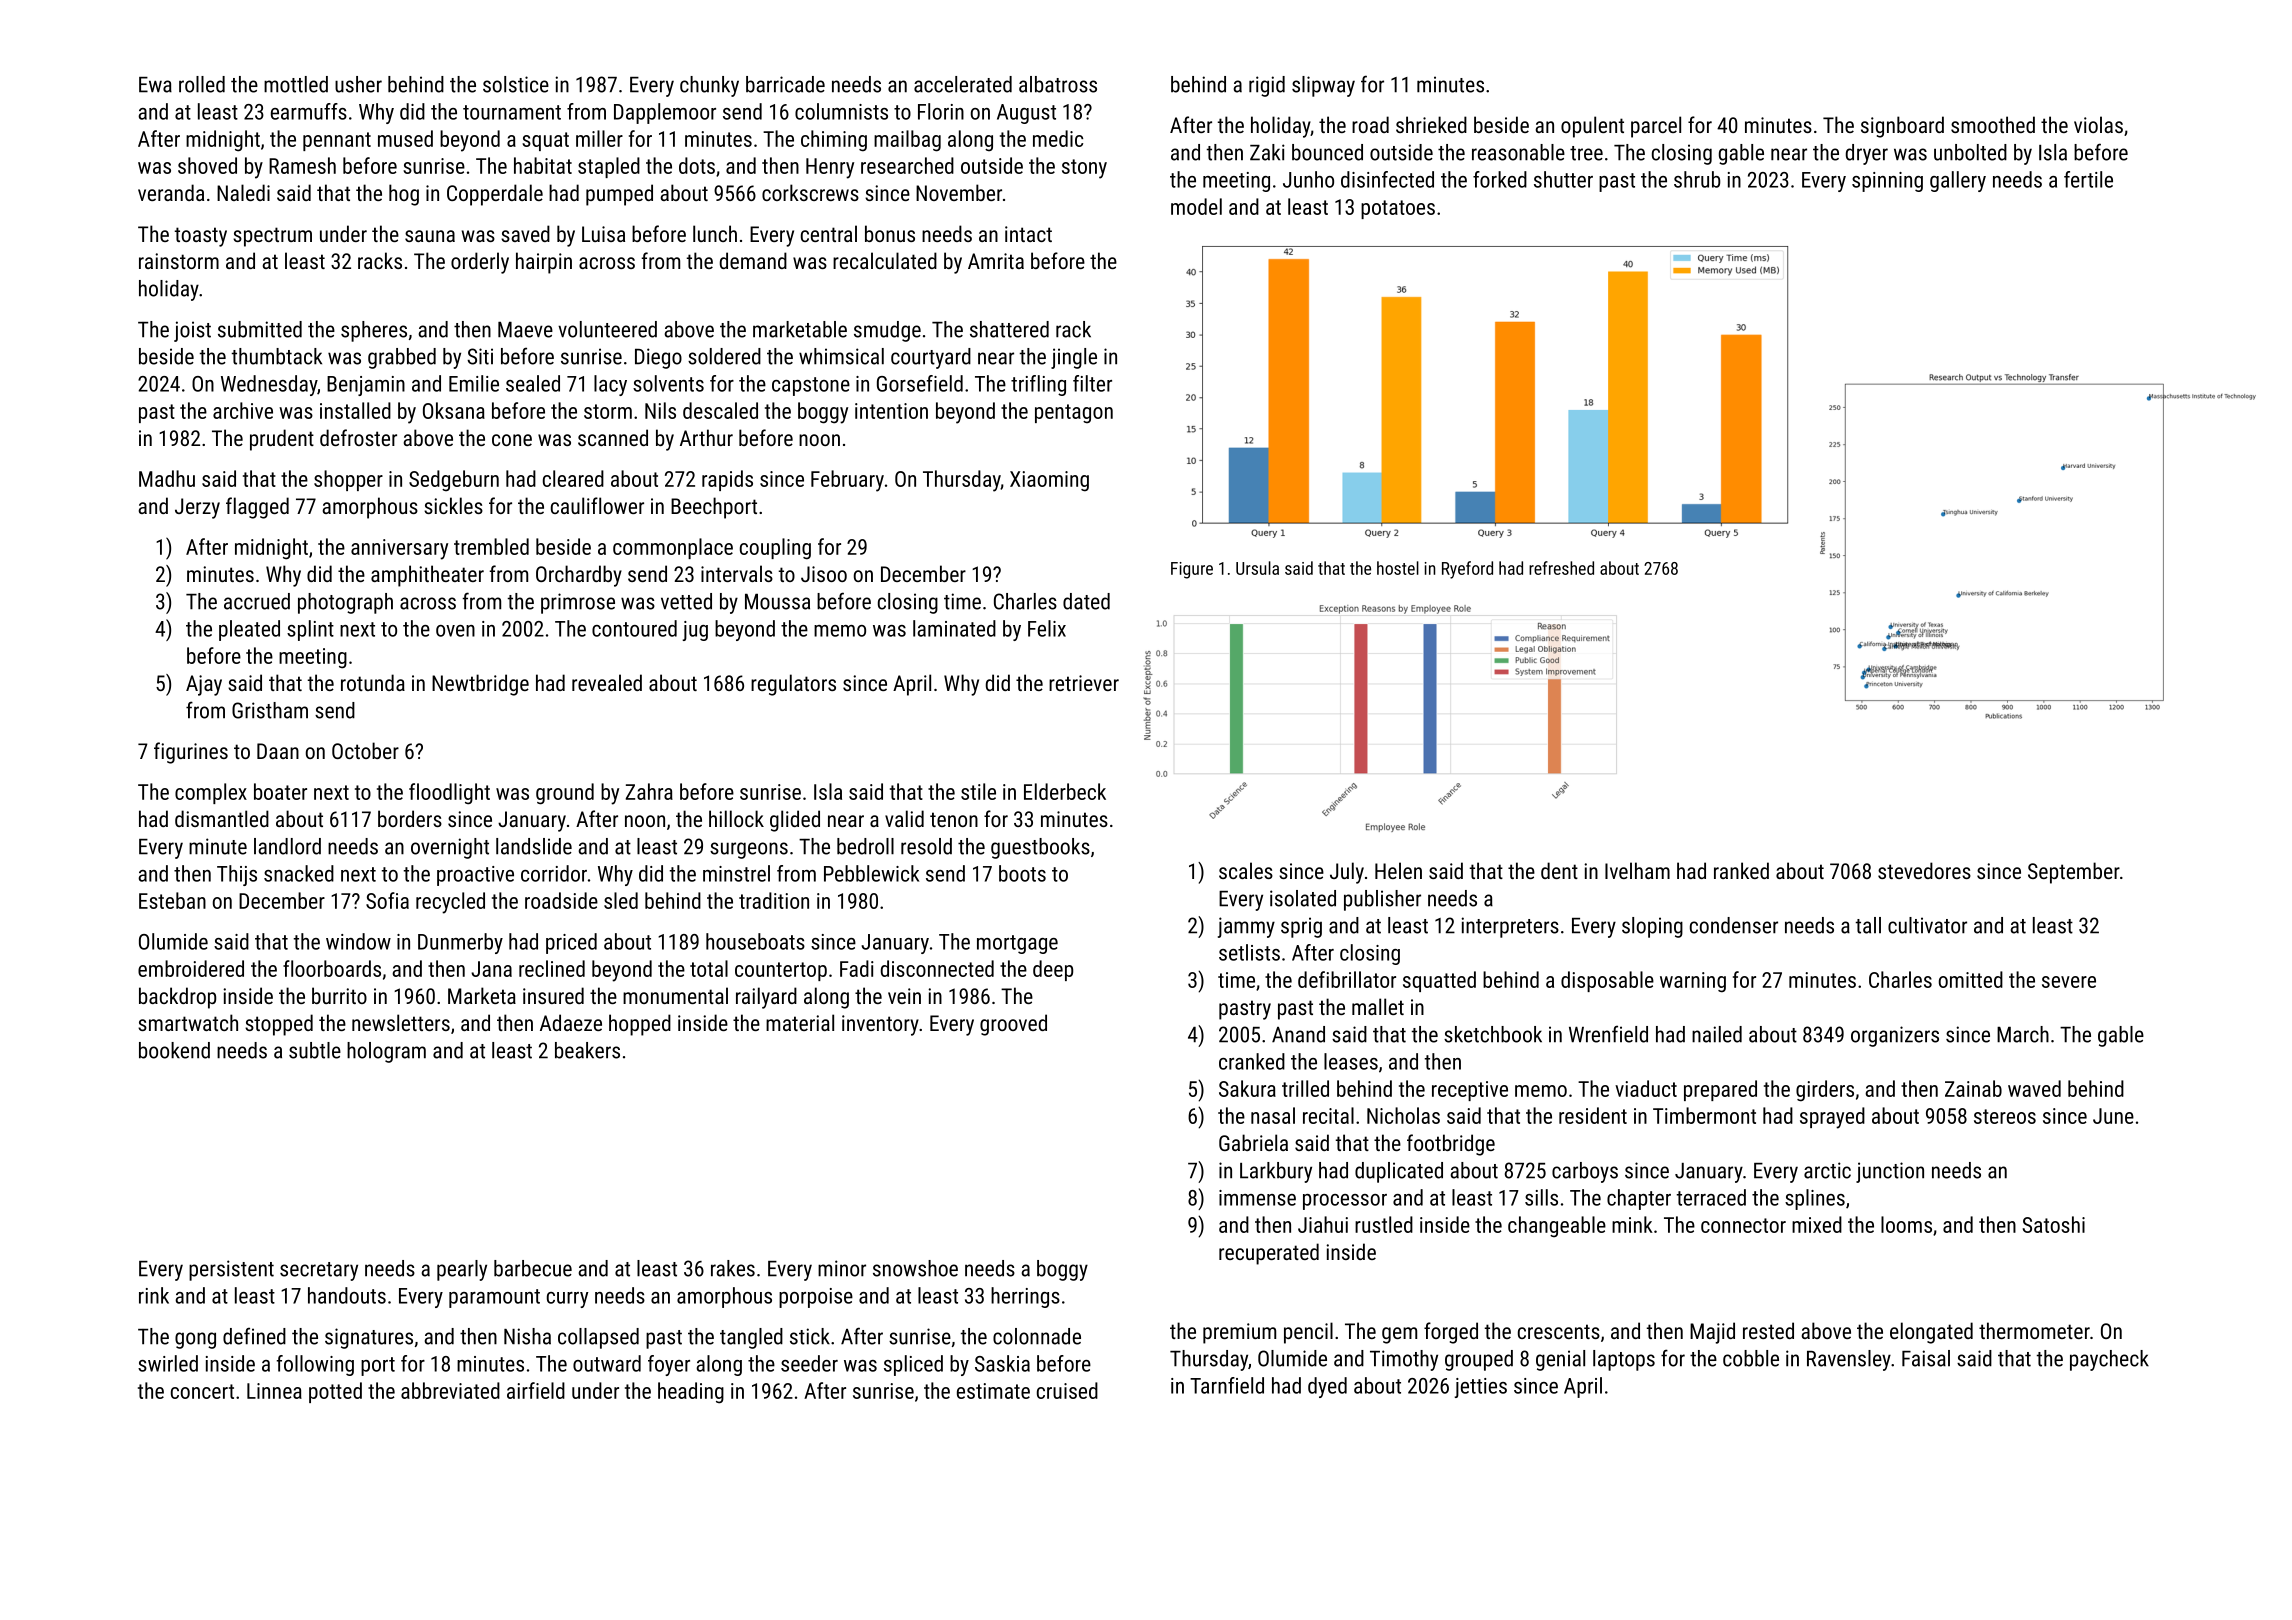  What do you see at coordinates (154, 1295) in the screenshot?
I see `rink` at bounding box center [154, 1295].
